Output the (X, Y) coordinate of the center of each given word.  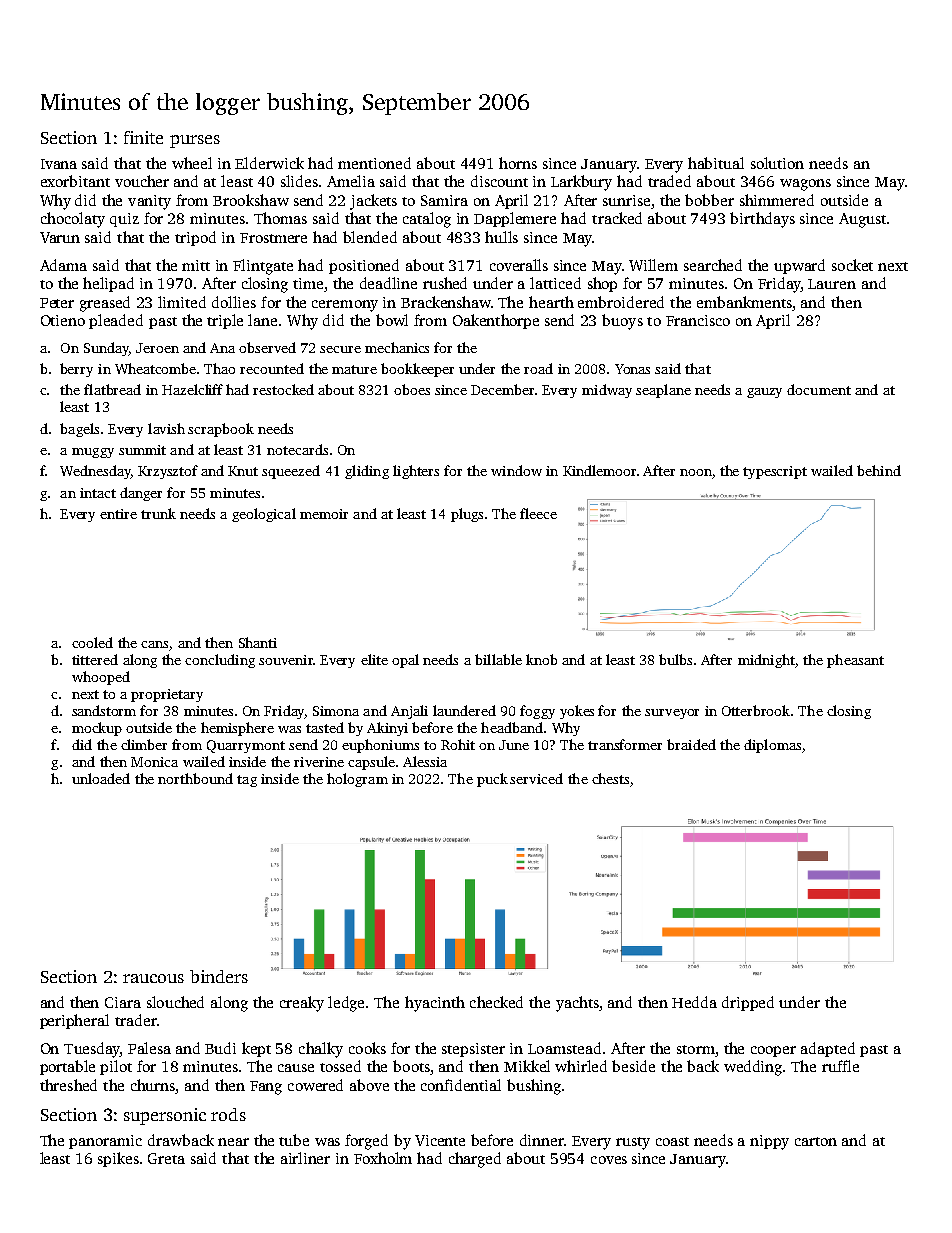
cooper (773, 1051)
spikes (118, 1159)
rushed (445, 283)
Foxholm (383, 1158)
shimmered (777, 200)
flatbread (112, 389)
